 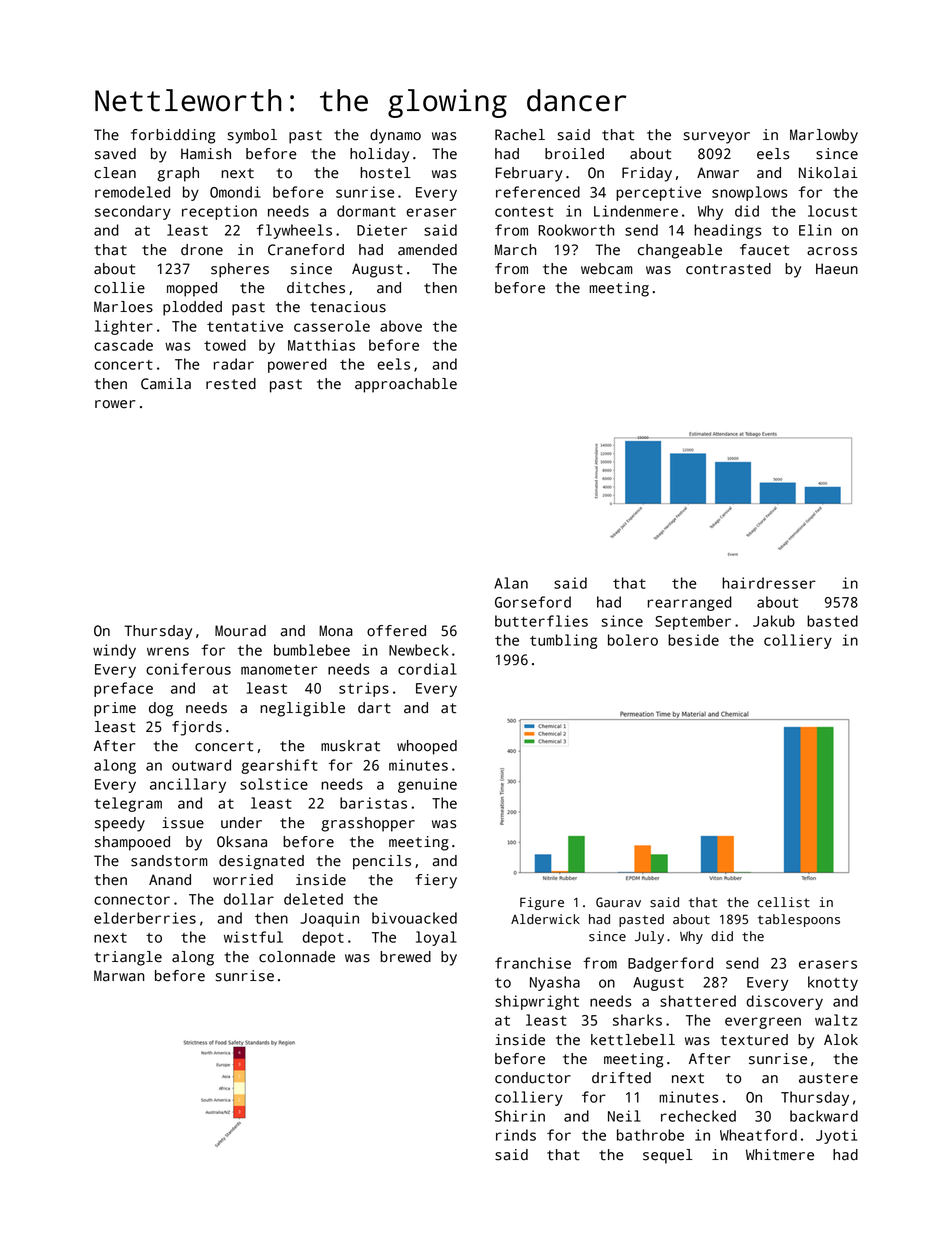 I want to click on negligible, so click(x=302, y=709).
